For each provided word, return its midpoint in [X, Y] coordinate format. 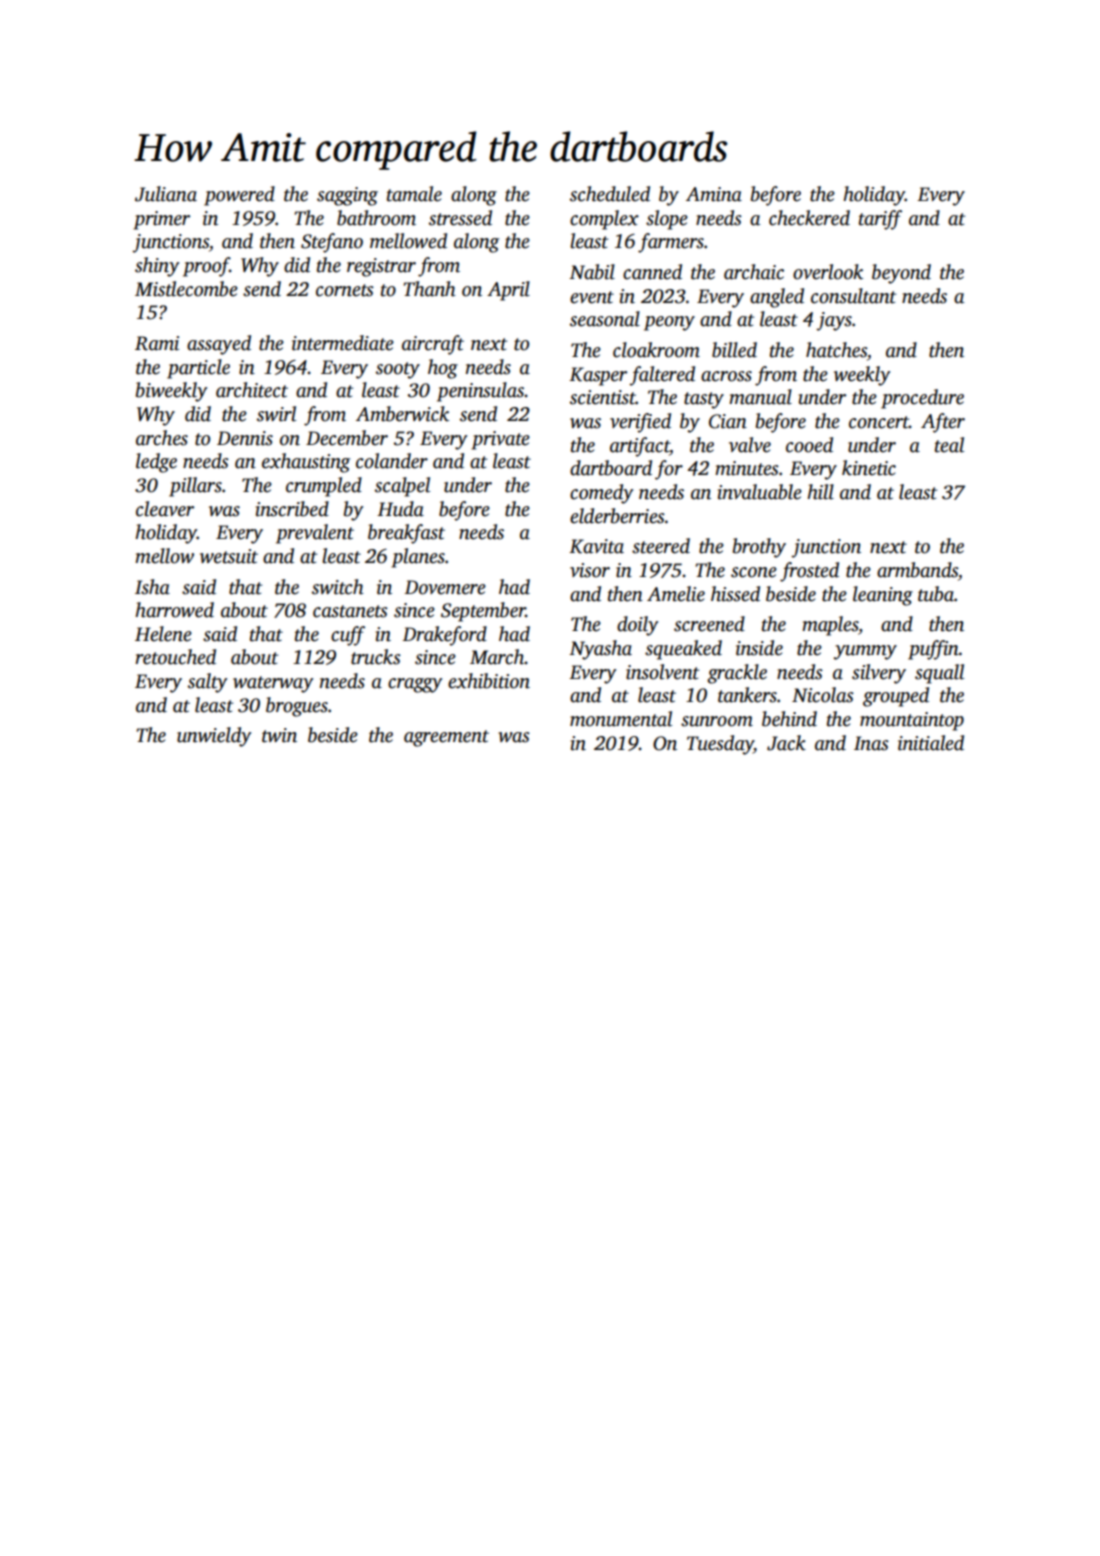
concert [879, 422]
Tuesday [720, 745]
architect [252, 390]
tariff [880, 220]
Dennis [245, 438]
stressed [460, 218]
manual [760, 397]
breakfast [406, 534]
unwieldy [214, 737]
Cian [728, 421]
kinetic [869, 468]
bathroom [376, 218]
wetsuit [229, 556]
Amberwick [402, 414]
